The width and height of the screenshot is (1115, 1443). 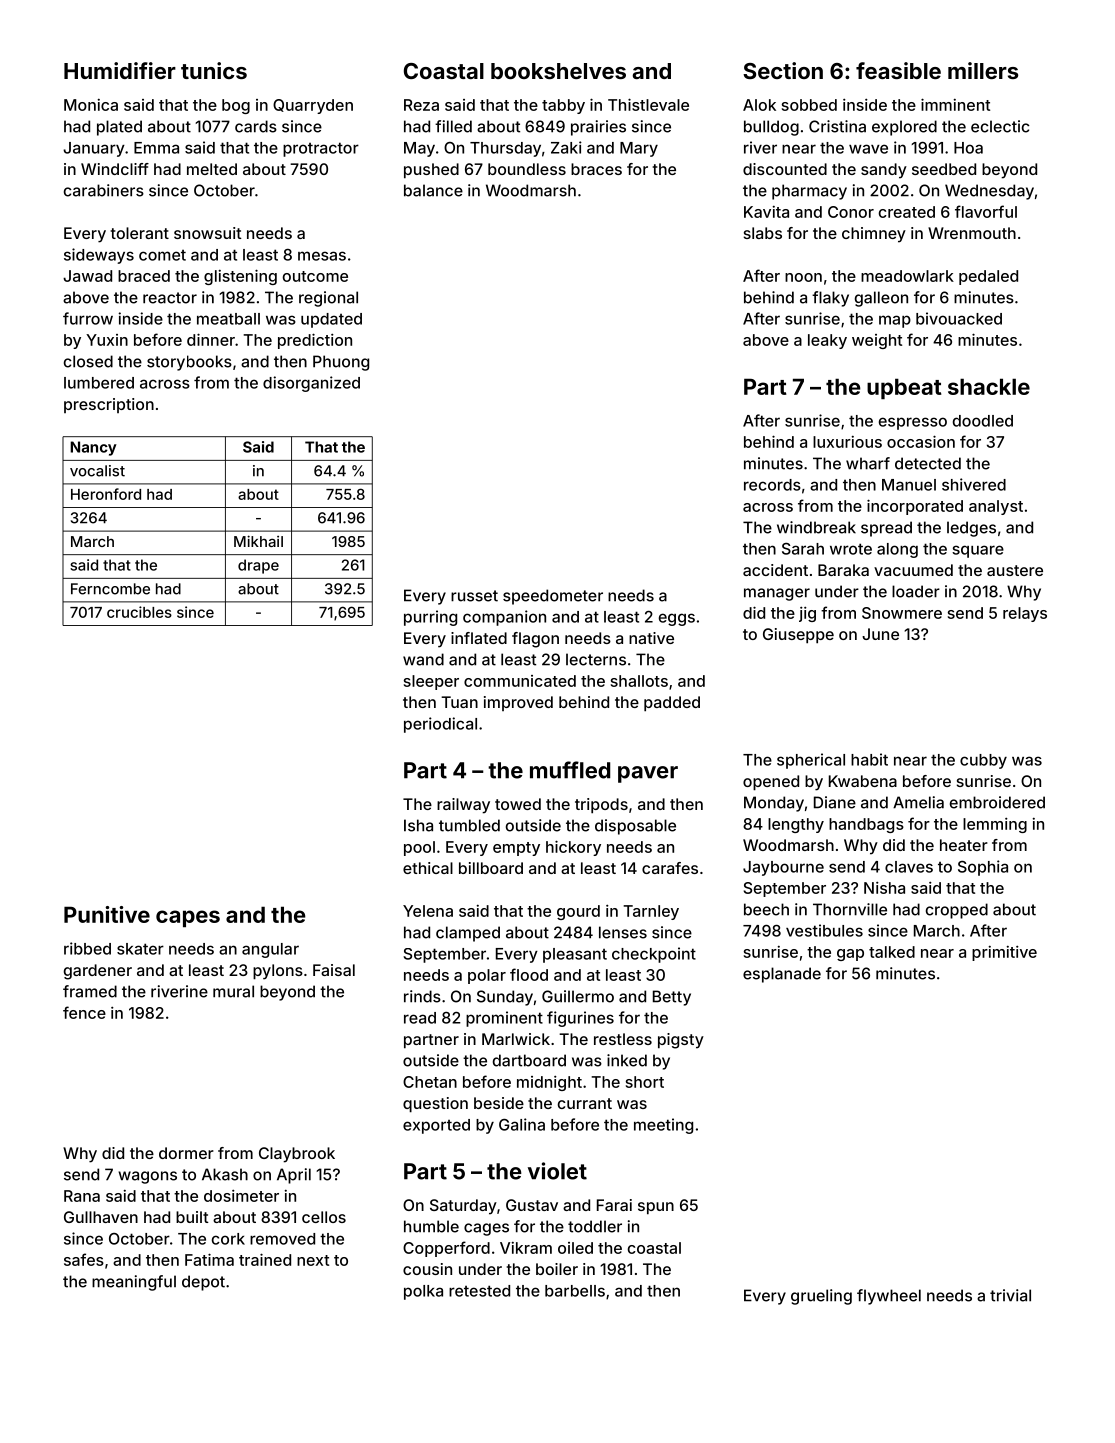 What do you see at coordinates (1010, 1295) in the screenshot?
I see `trivial` at bounding box center [1010, 1295].
